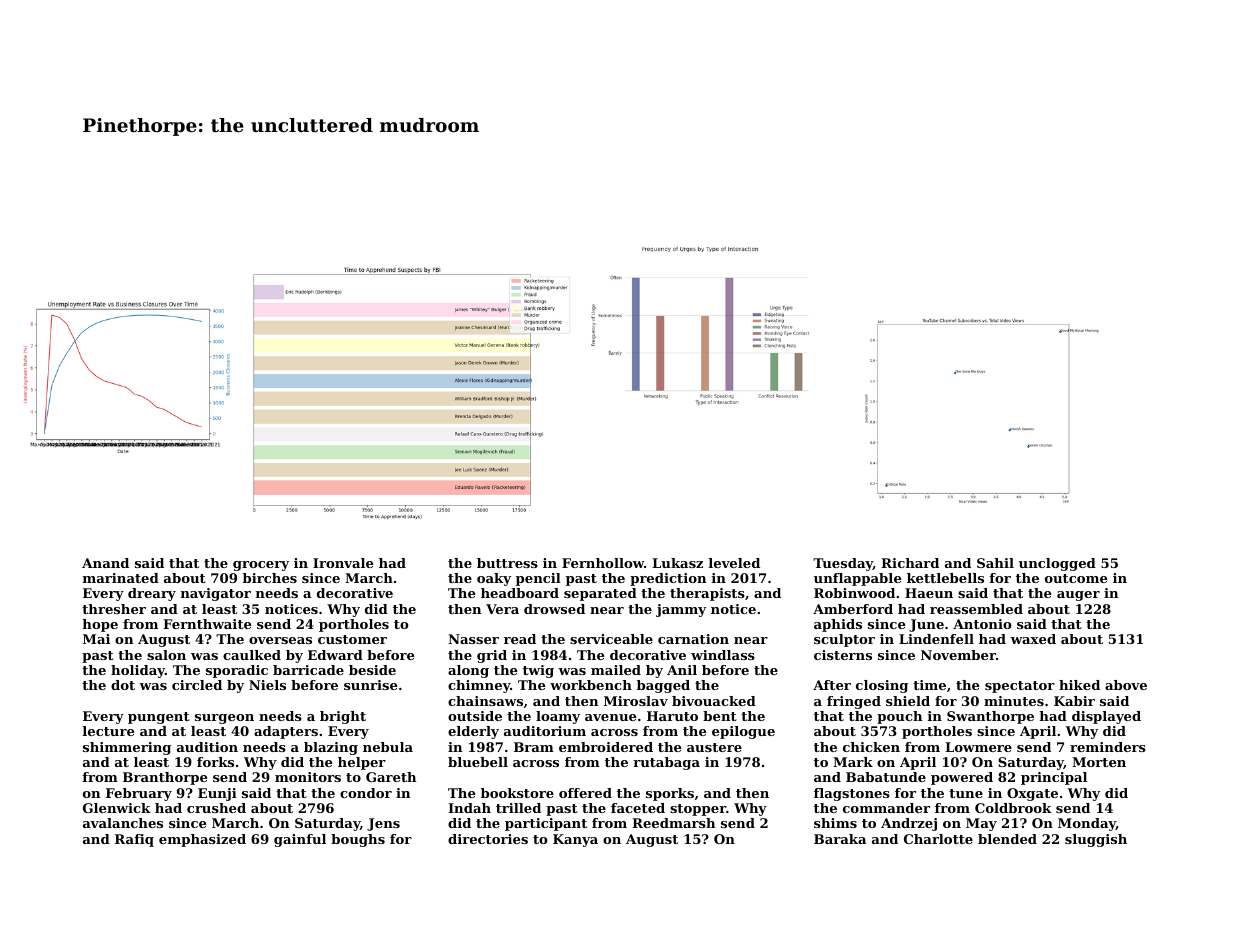  I want to click on boughs, so click(358, 840).
